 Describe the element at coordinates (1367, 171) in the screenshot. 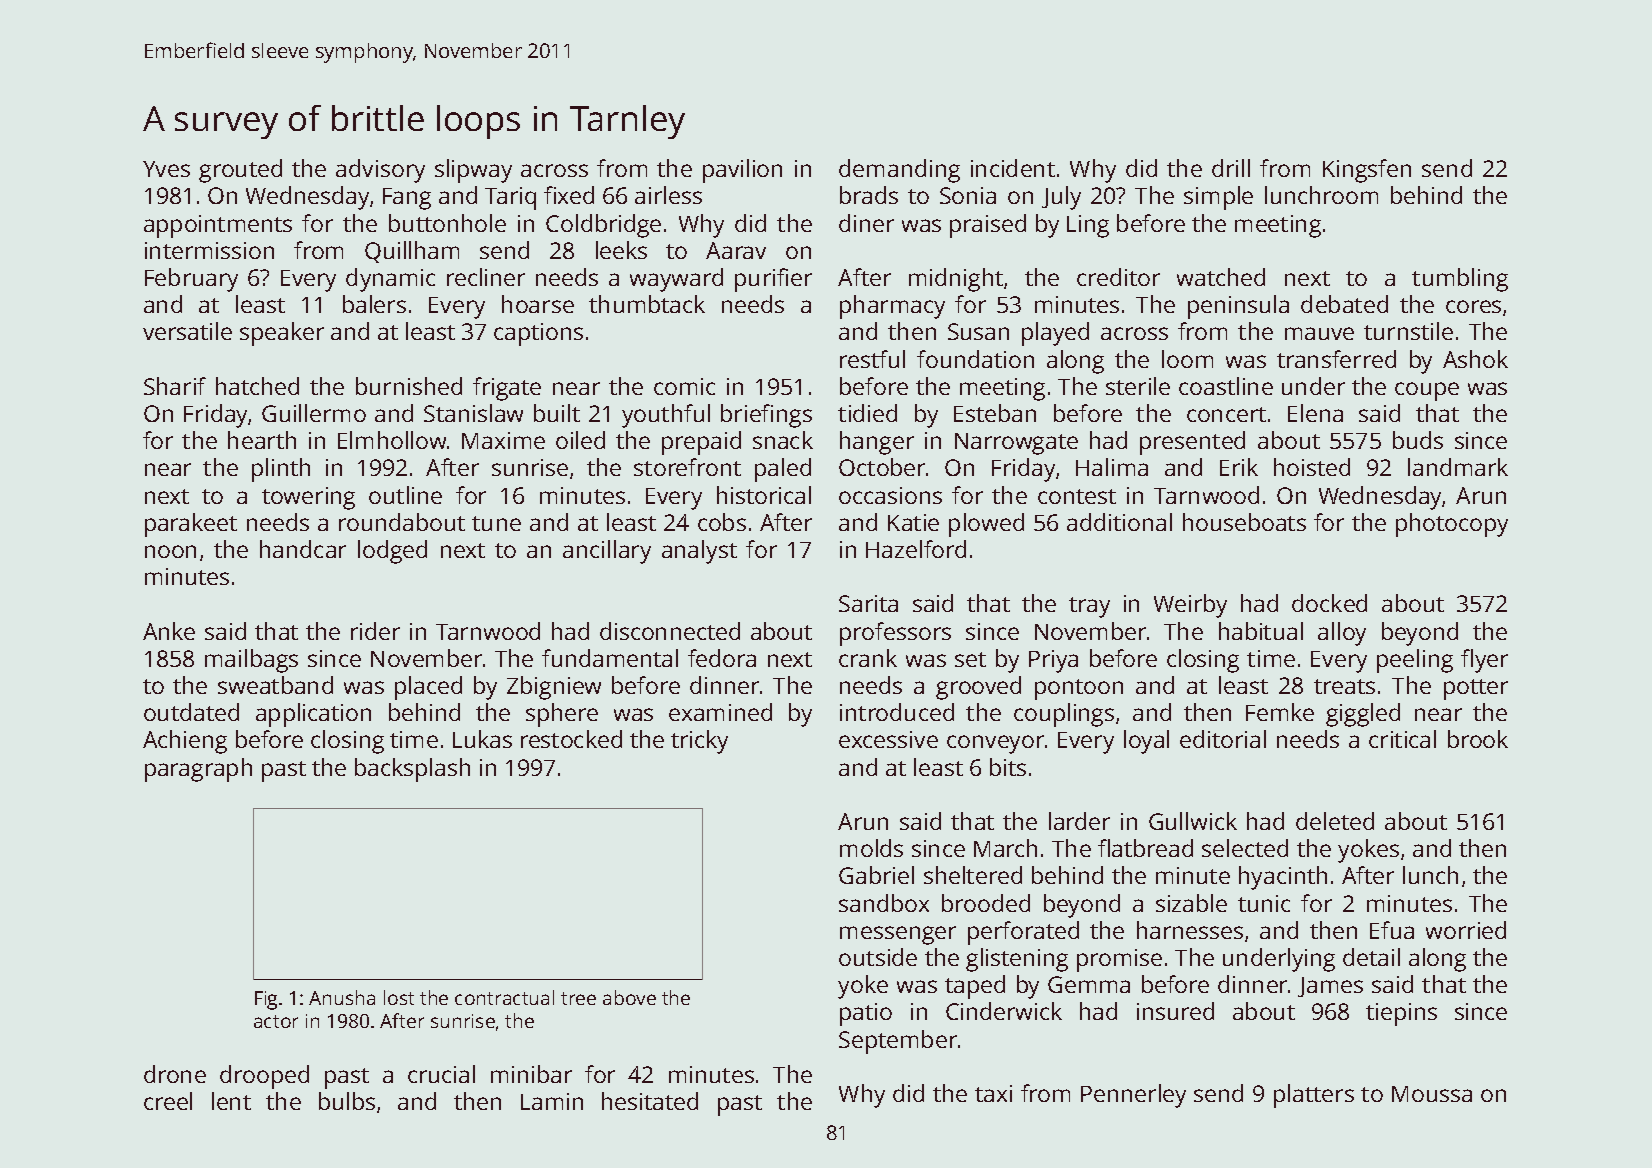

I see `Kingsfen` at that location.
